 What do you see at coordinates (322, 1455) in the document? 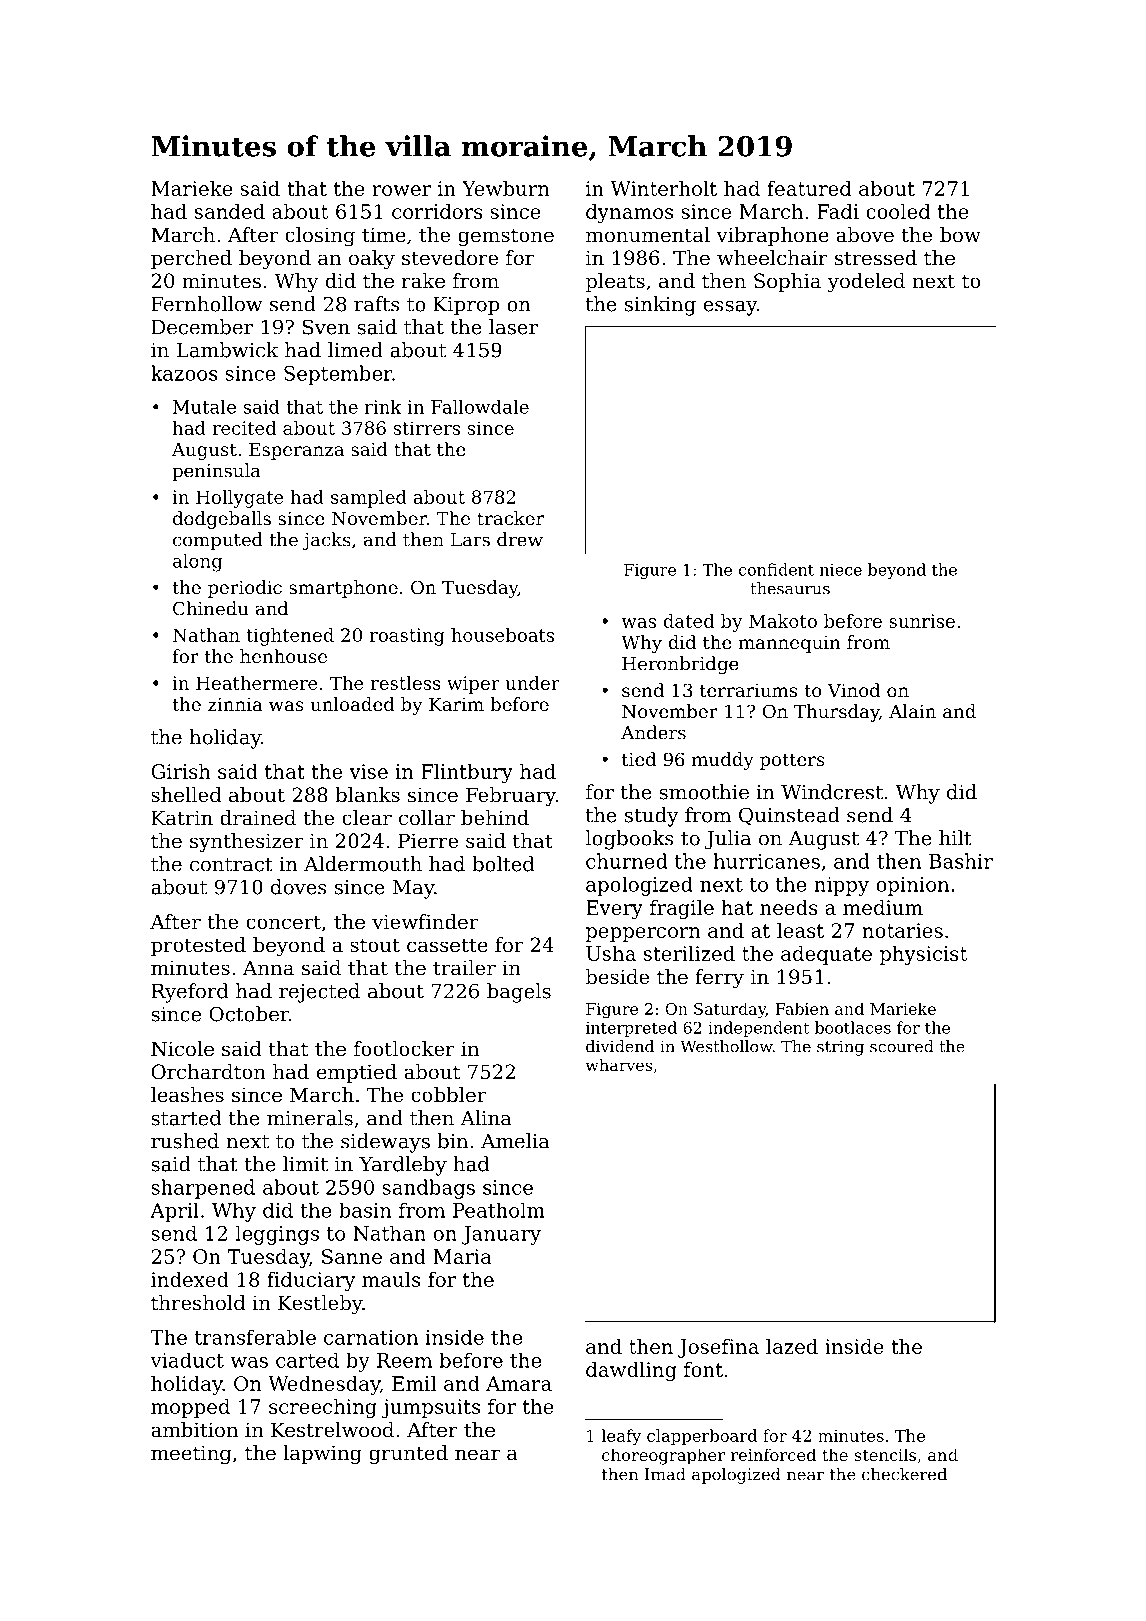
I see `lapwing` at bounding box center [322, 1455].
